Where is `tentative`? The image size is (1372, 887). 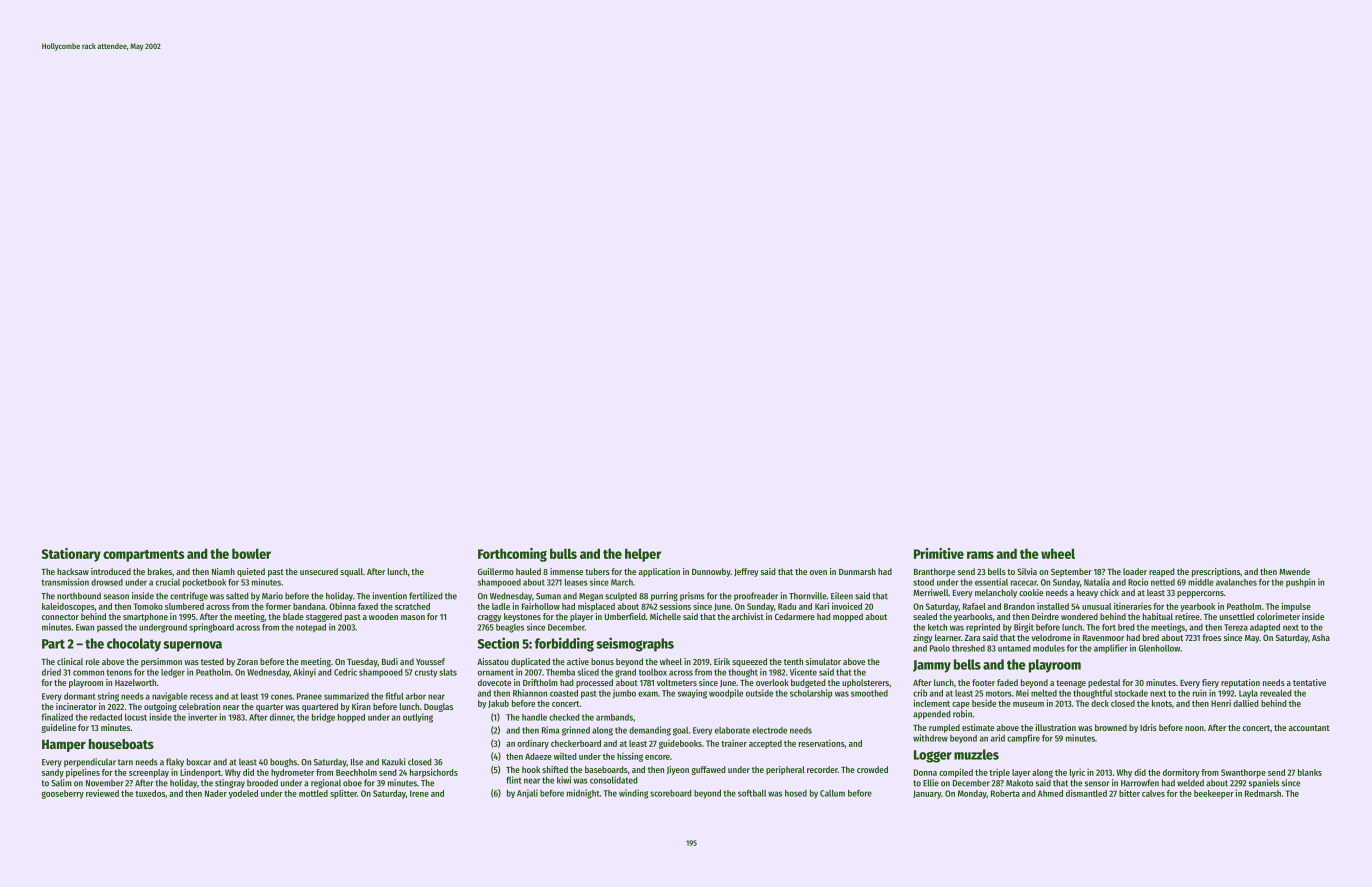 tentative is located at coordinates (1309, 682).
